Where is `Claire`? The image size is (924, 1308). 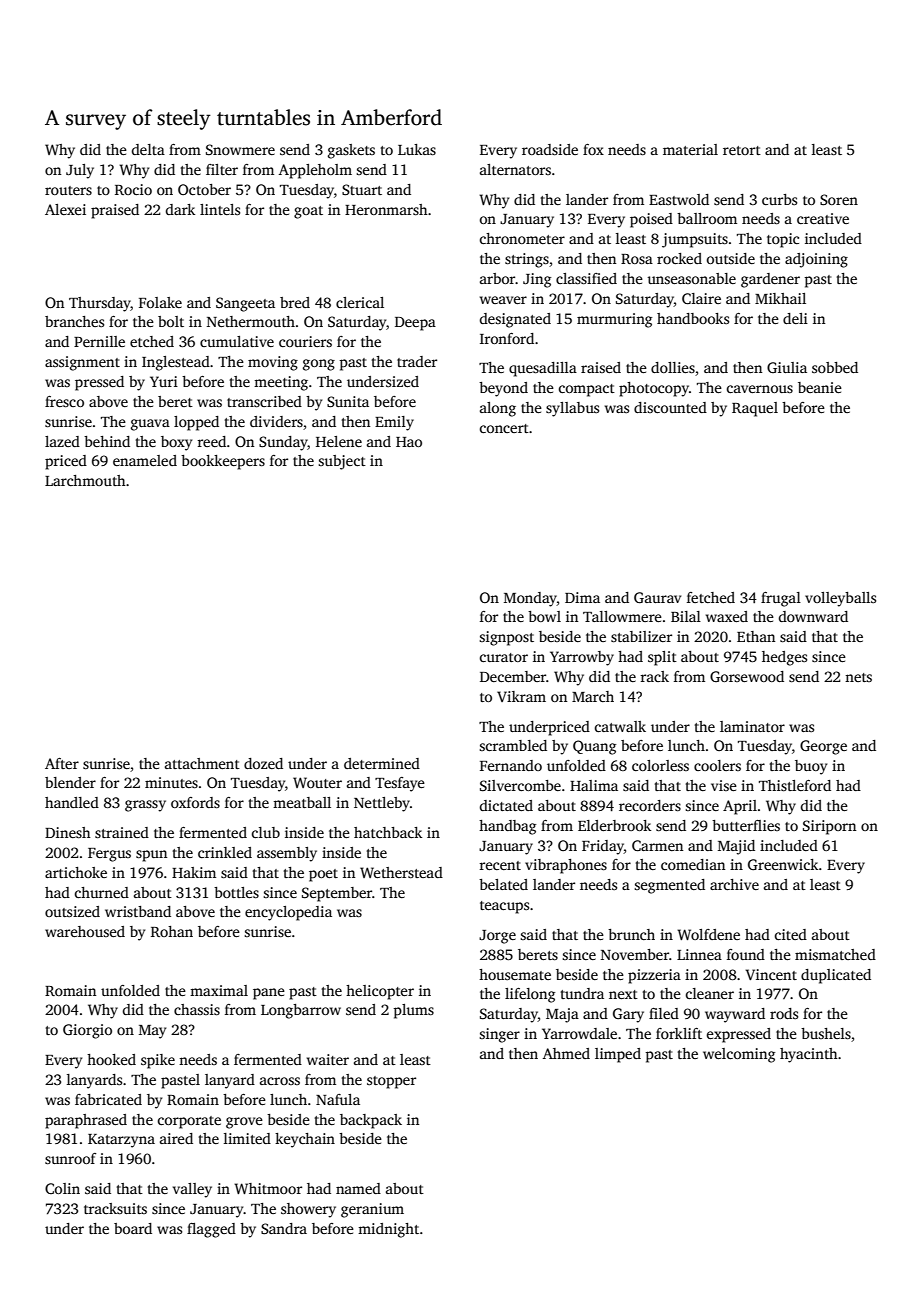
Claire is located at coordinates (701, 298).
